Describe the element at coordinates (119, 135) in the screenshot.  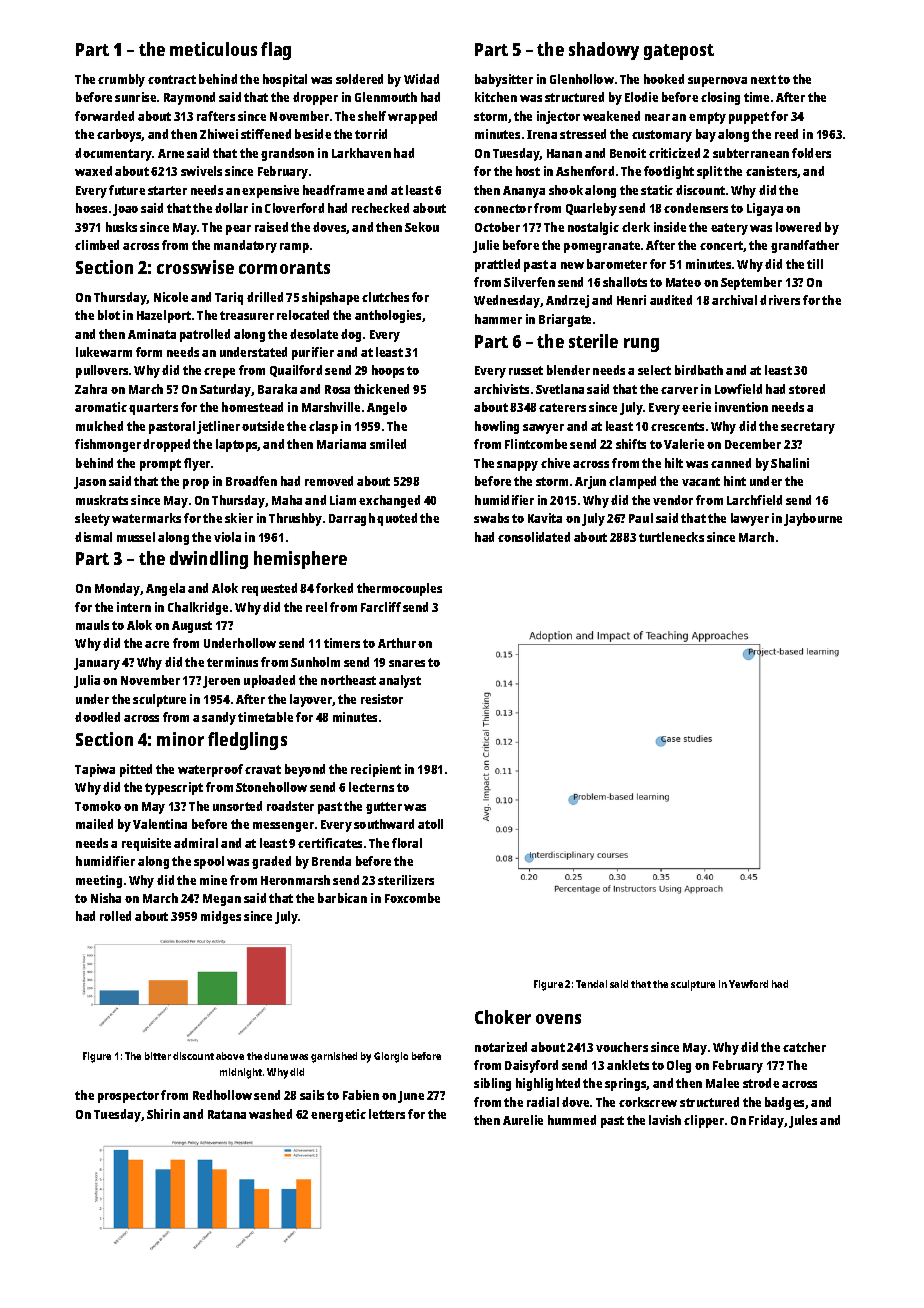
I see `carboys` at that location.
